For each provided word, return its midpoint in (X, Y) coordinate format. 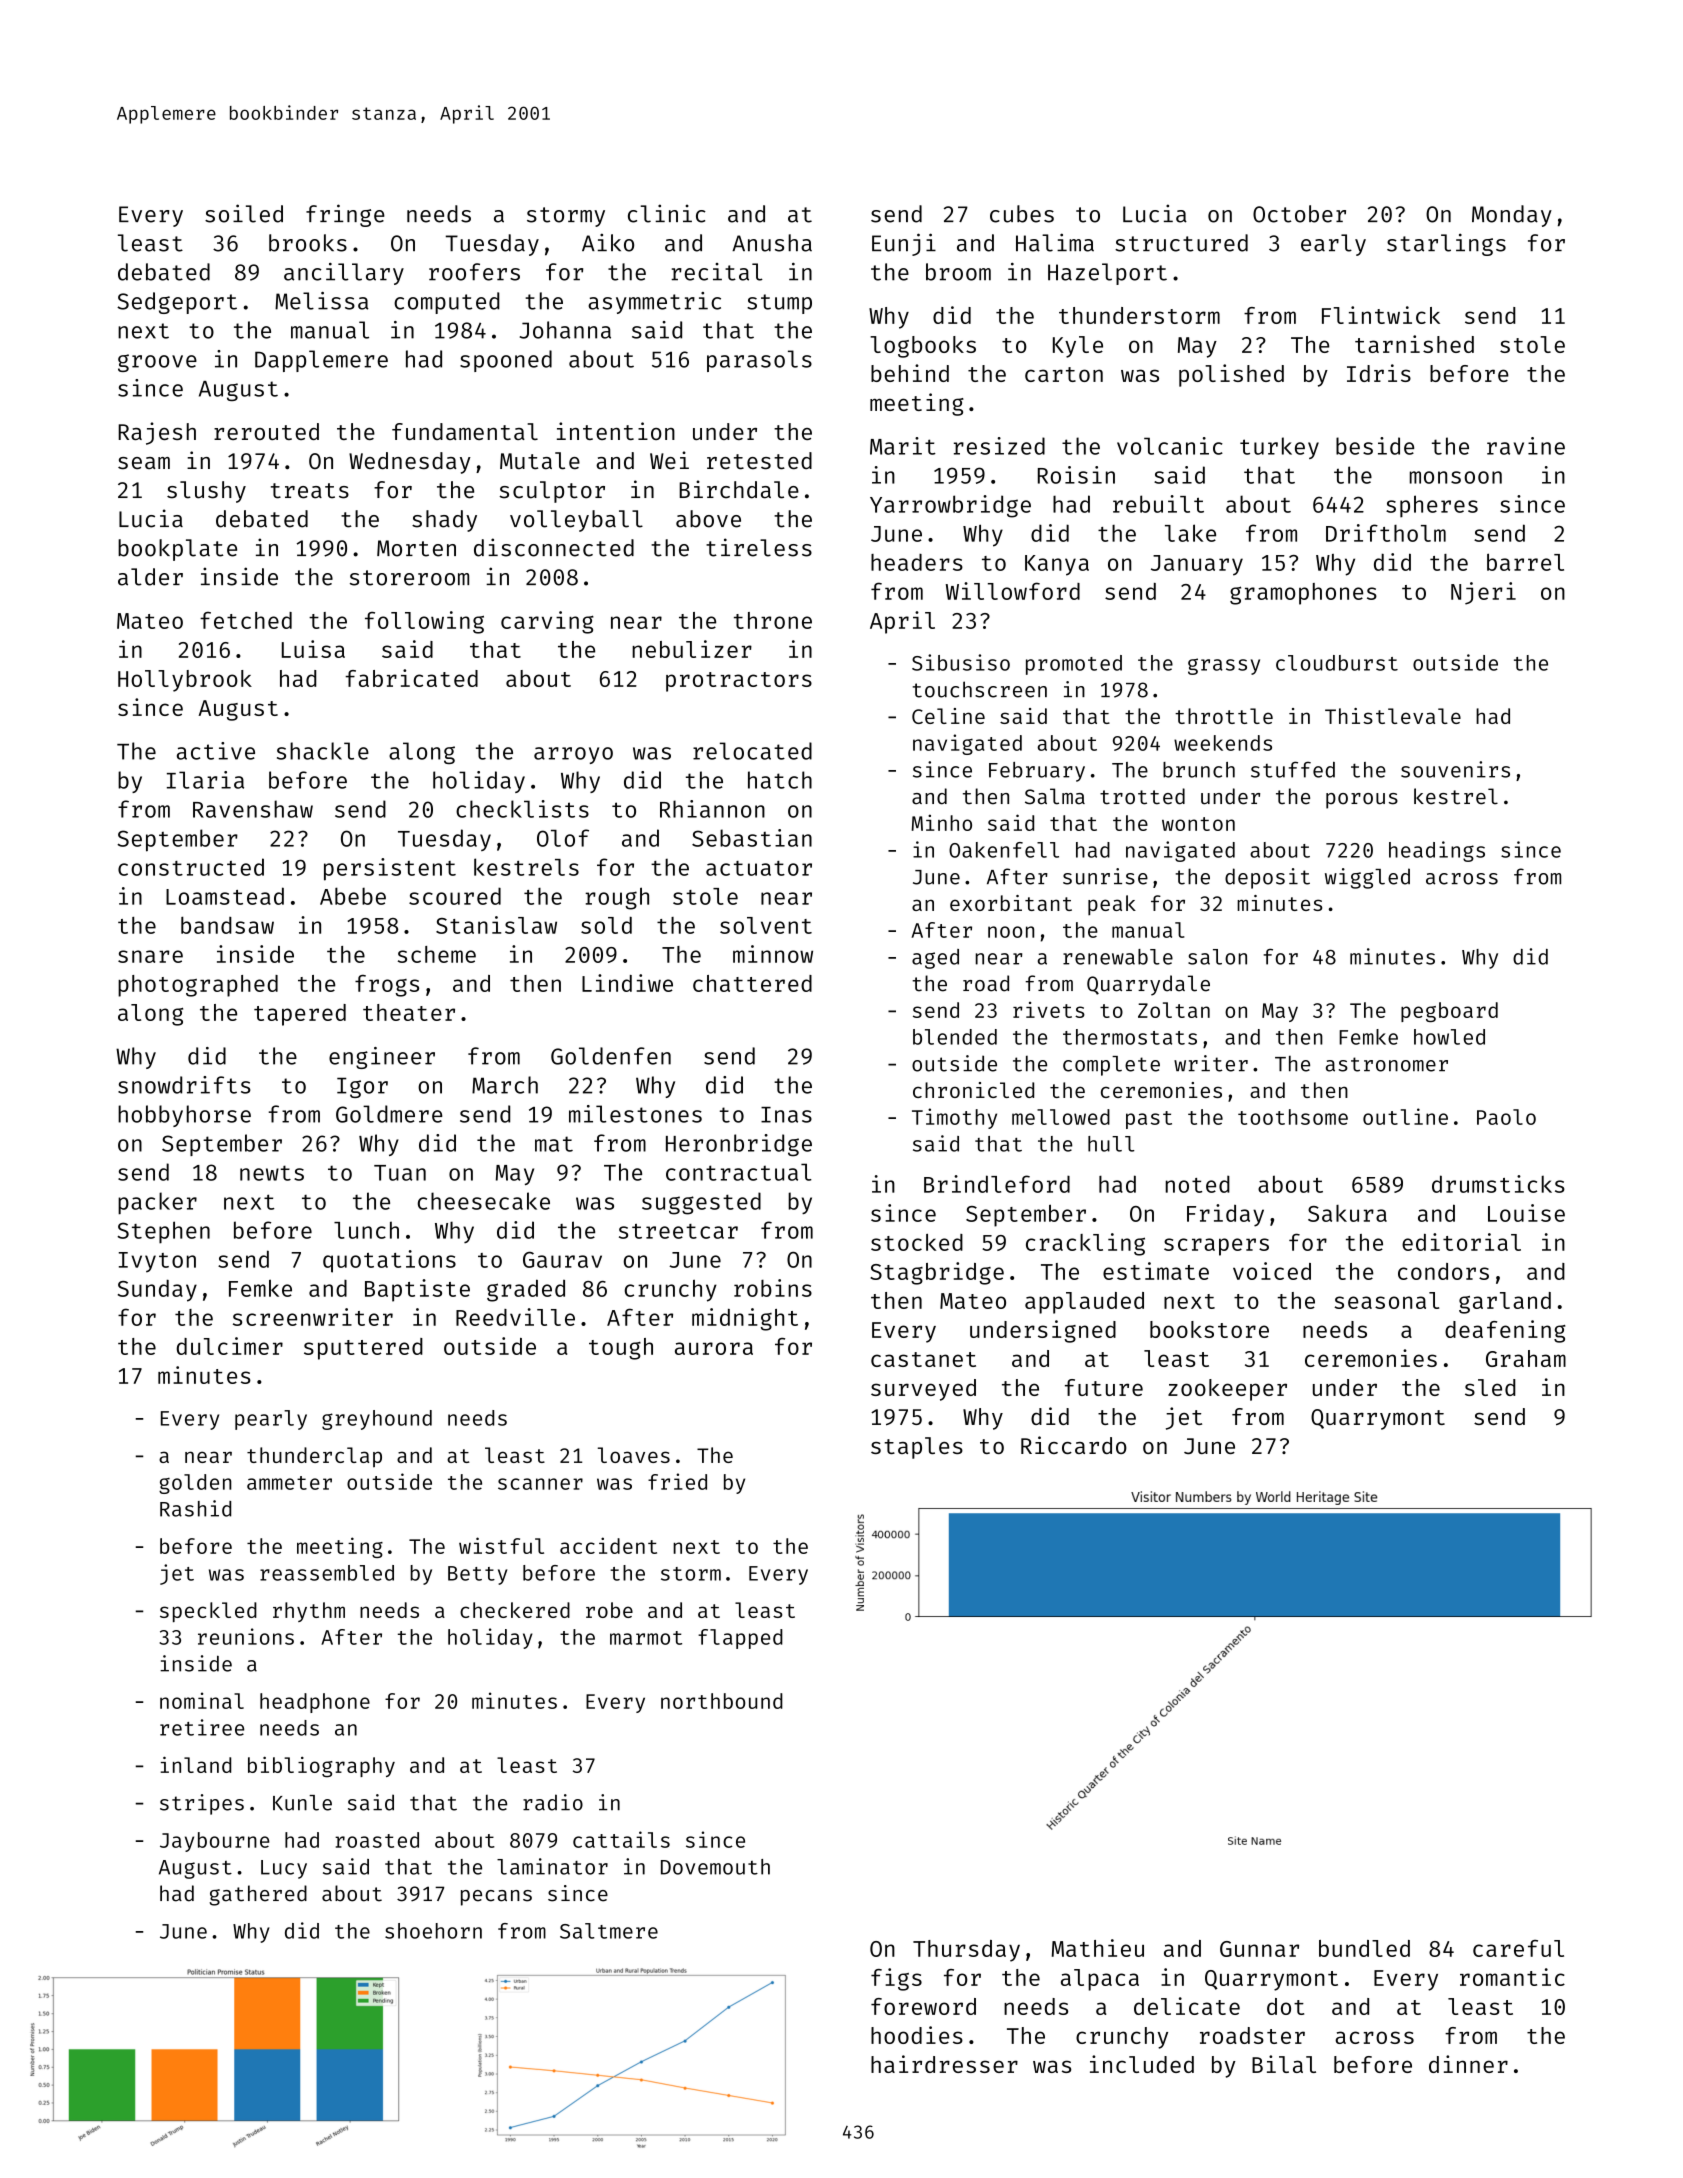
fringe (345, 215)
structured (1181, 243)
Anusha (772, 243)
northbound (722, 1701)
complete (1111, 1066)
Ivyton (157, 1262)
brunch (1199, 770)
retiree (202, 1727)
